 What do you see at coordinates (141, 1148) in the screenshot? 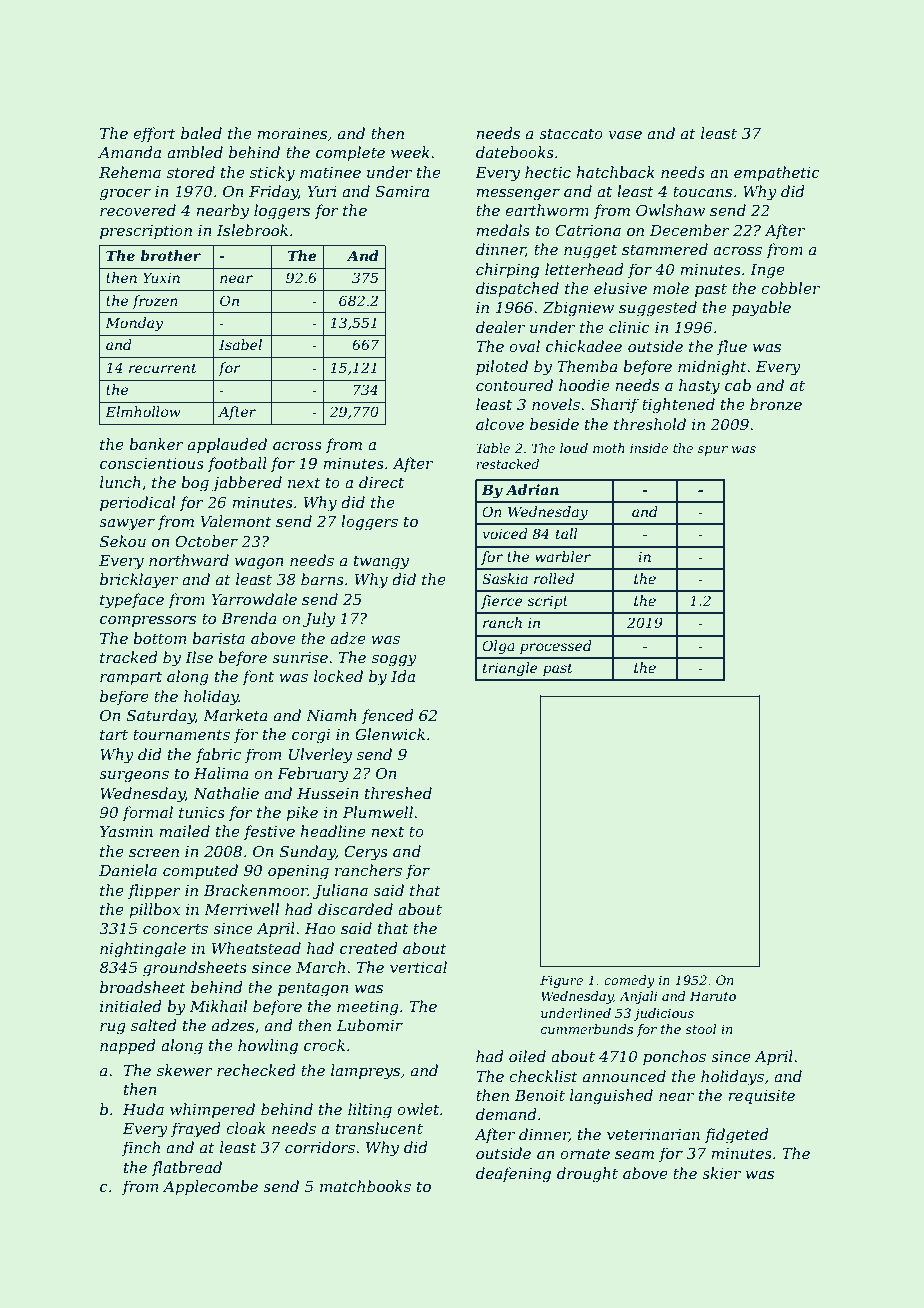
I see `finch` at bounding box center [141, 1148].
